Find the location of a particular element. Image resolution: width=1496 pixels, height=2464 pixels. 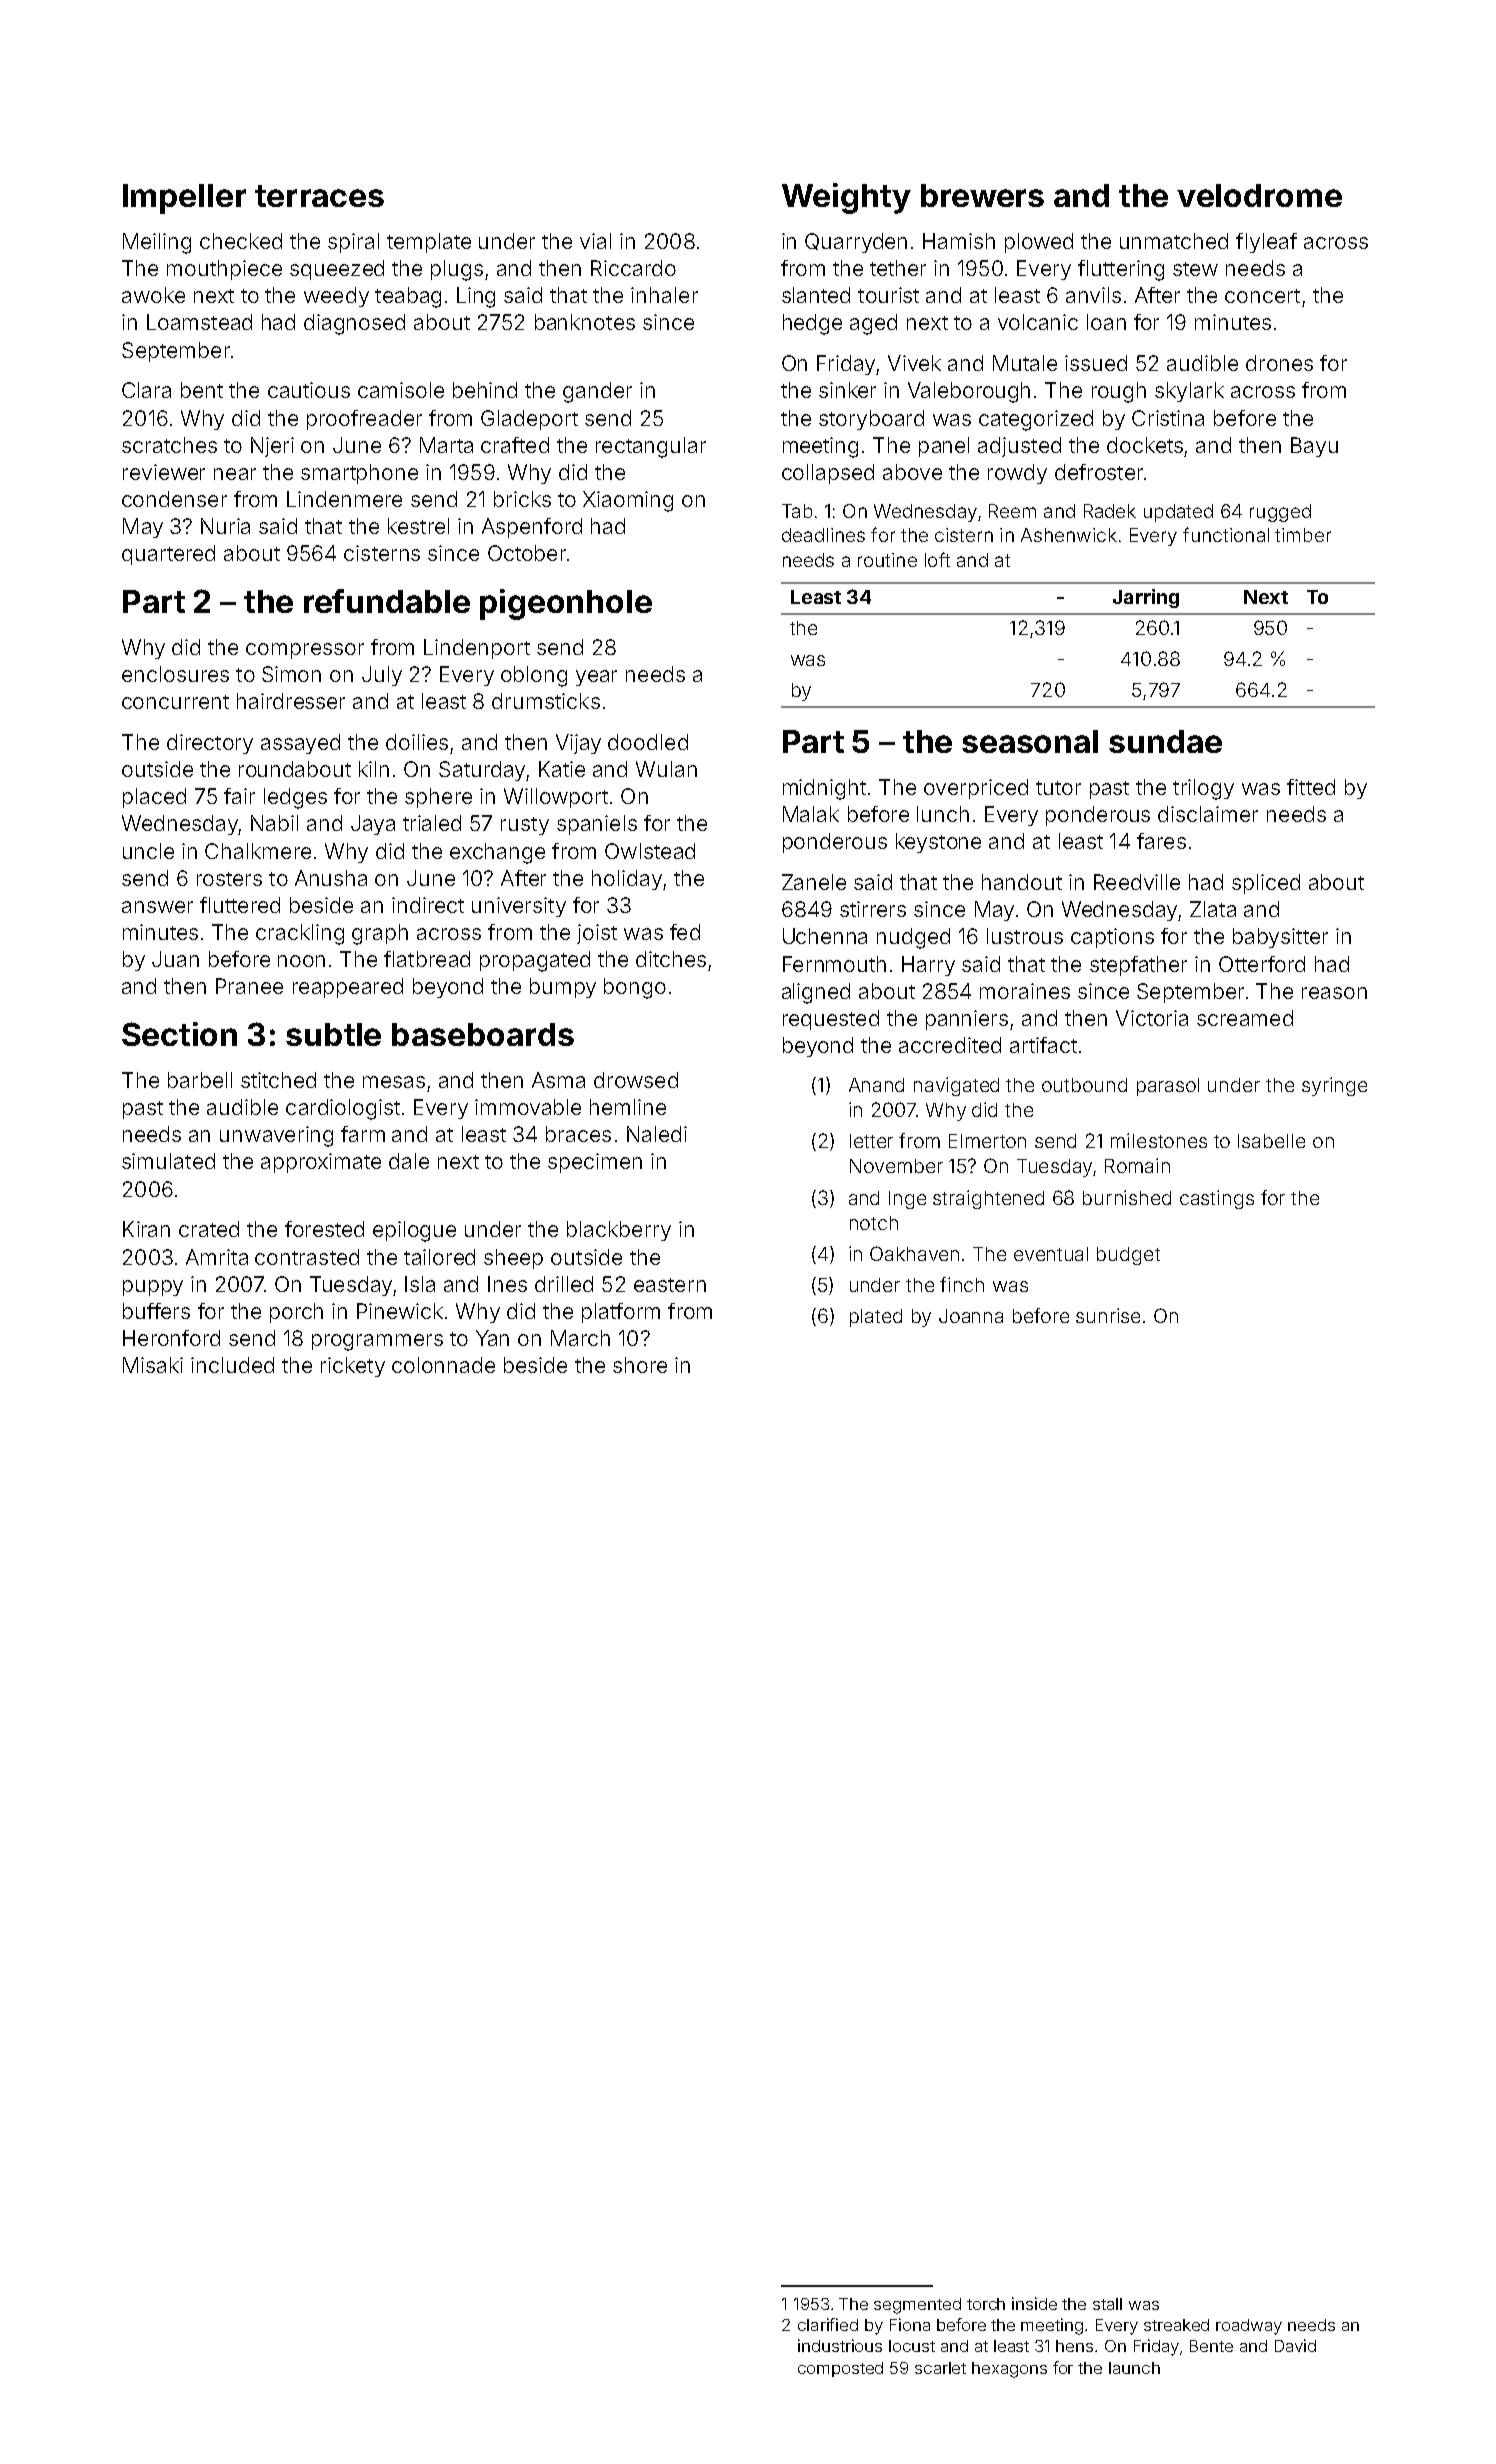

plated is located at coordinates (876, 1318).
